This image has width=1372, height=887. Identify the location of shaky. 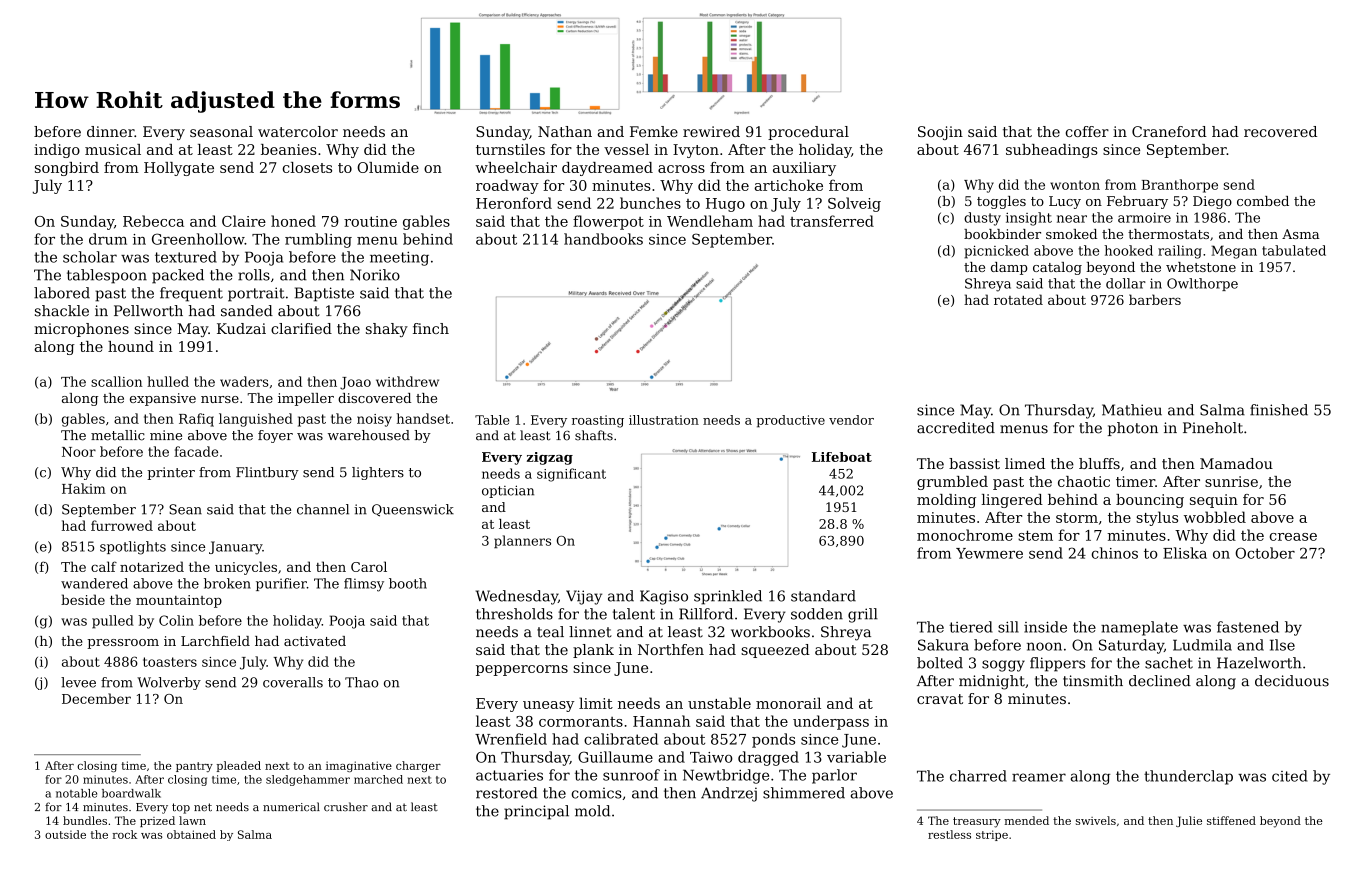
(387, 330).
